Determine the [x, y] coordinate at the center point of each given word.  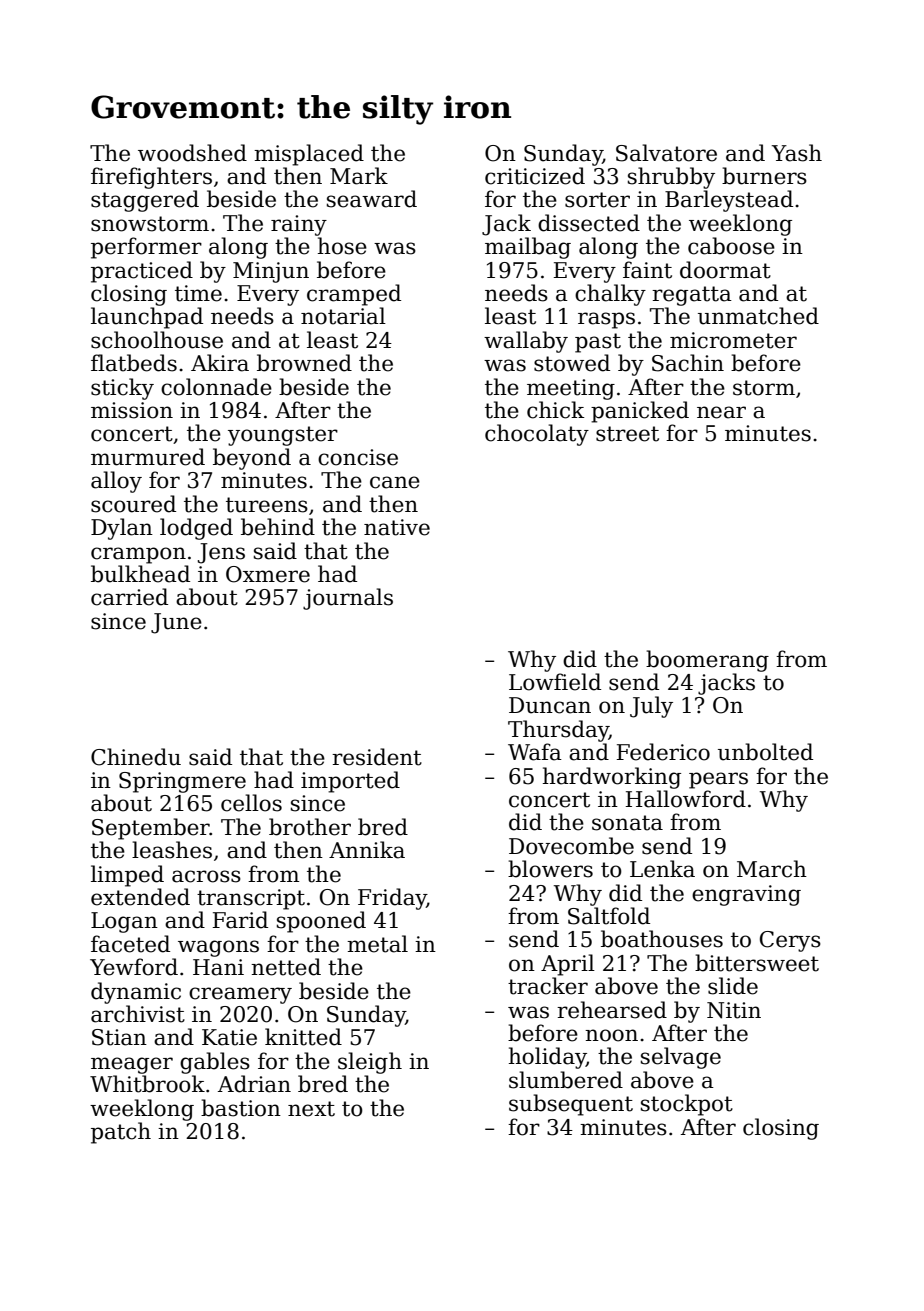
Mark [359, 176]
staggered [145, 201]
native [397, 527]
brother [310, 827]
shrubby [671, 178]
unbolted [765, 752]
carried [129, 597]
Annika [367, 850]
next [311, 1109]
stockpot [687, 1105]
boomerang [707, 661]
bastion [241, 1108]
